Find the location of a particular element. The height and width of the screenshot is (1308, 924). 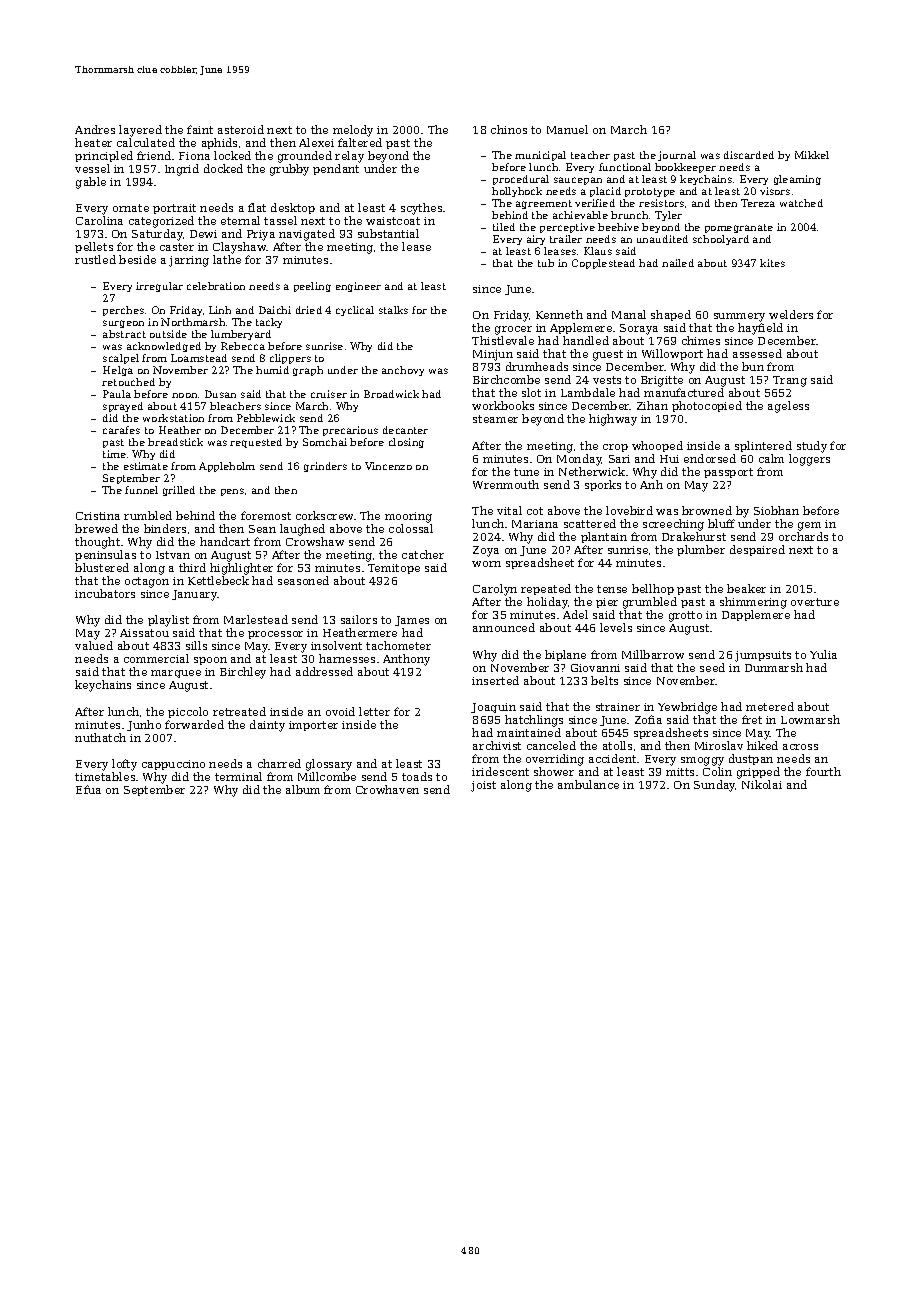

jarring is located at coordinates (189, 261).
